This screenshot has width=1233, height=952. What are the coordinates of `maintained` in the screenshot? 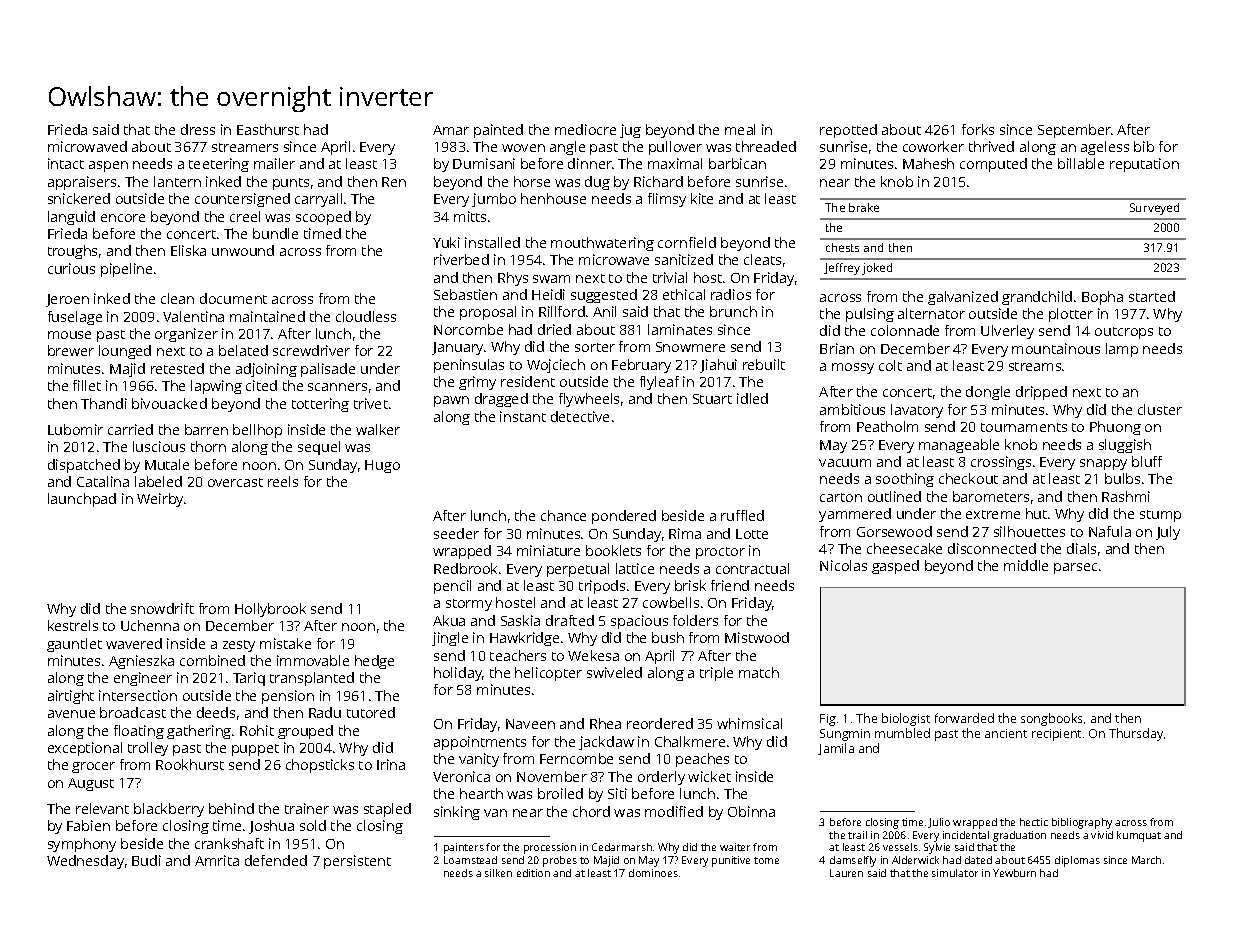 It's located at (267, 316).
